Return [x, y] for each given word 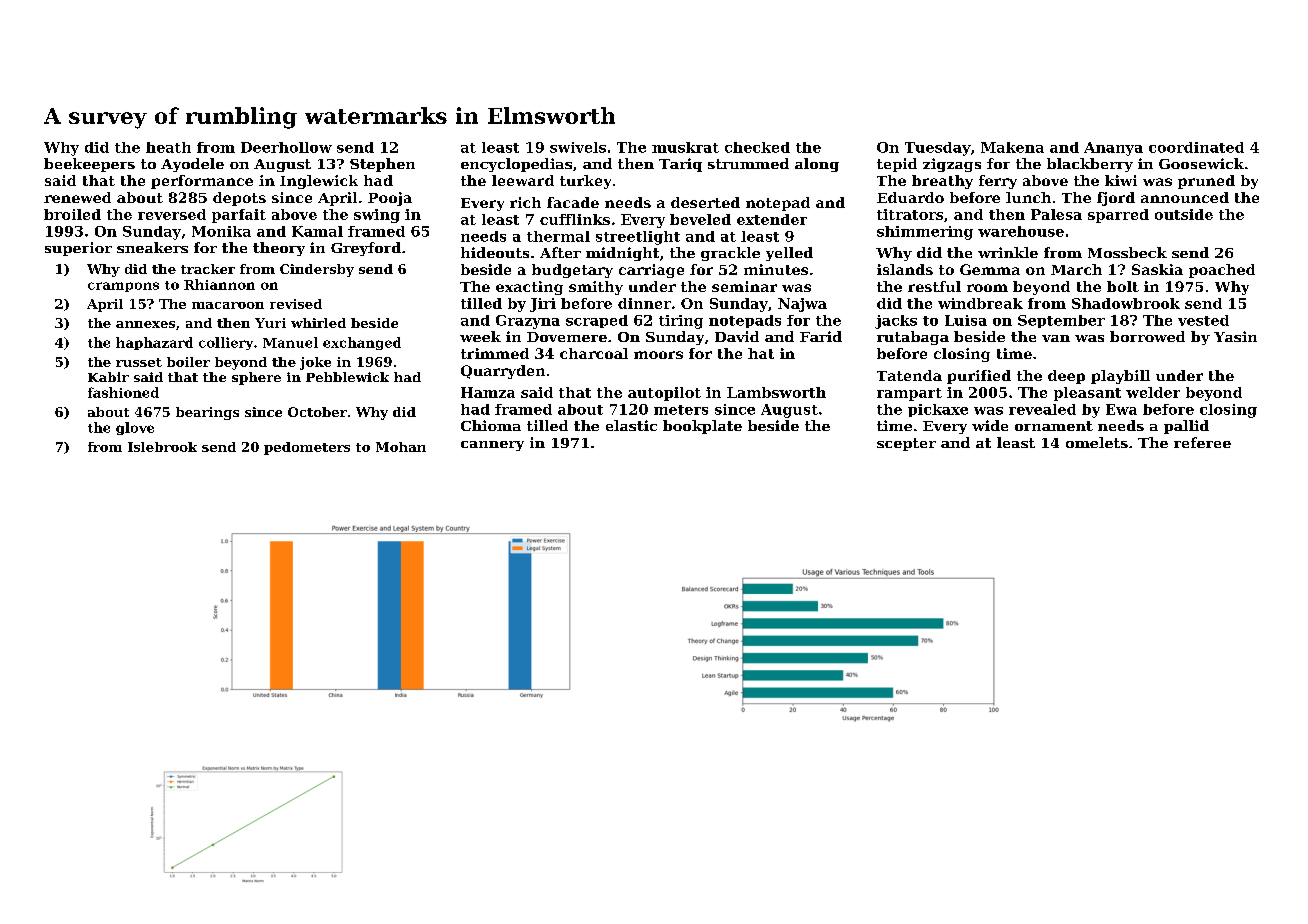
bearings [207, 413]
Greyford [366, 249]
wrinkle [1008, 252]
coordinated [1196, 147]
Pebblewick [347, 377]
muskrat [685, 147]
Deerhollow [286, 147]
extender [772, 219]
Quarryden [503, 372]
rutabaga [913, 338]
